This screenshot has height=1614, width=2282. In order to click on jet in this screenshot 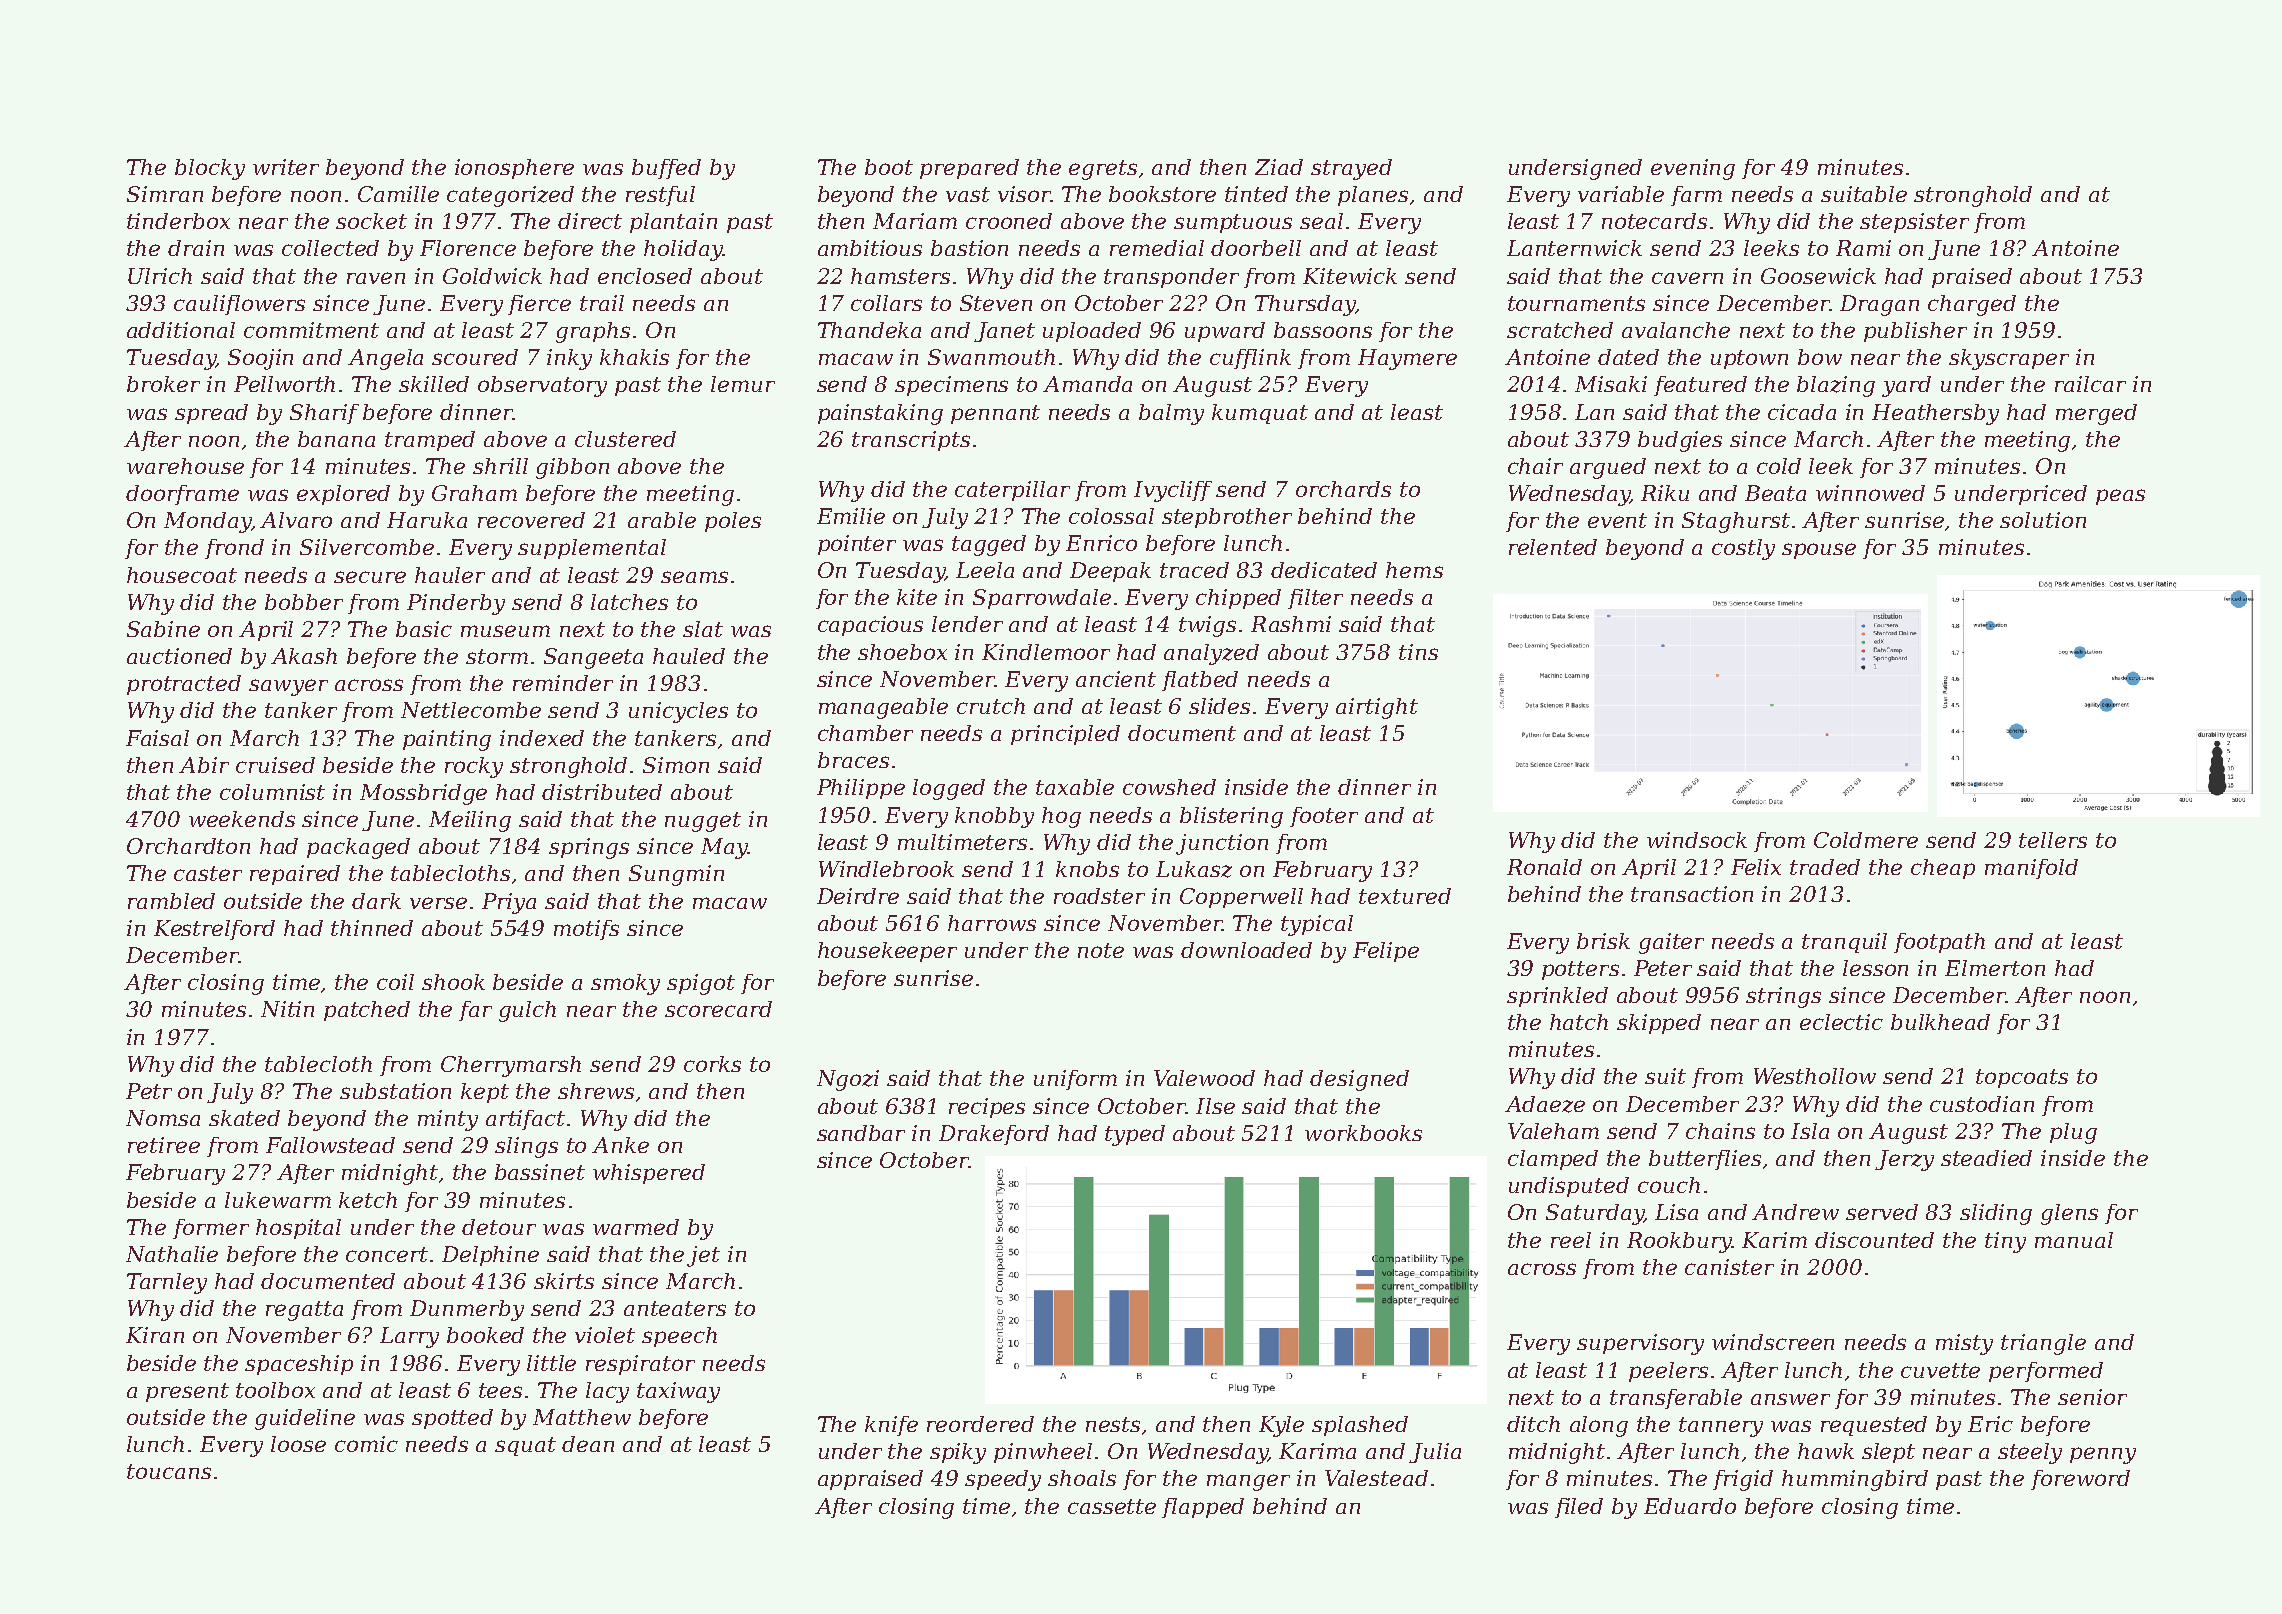, I will do `click(703, 1256)`.
